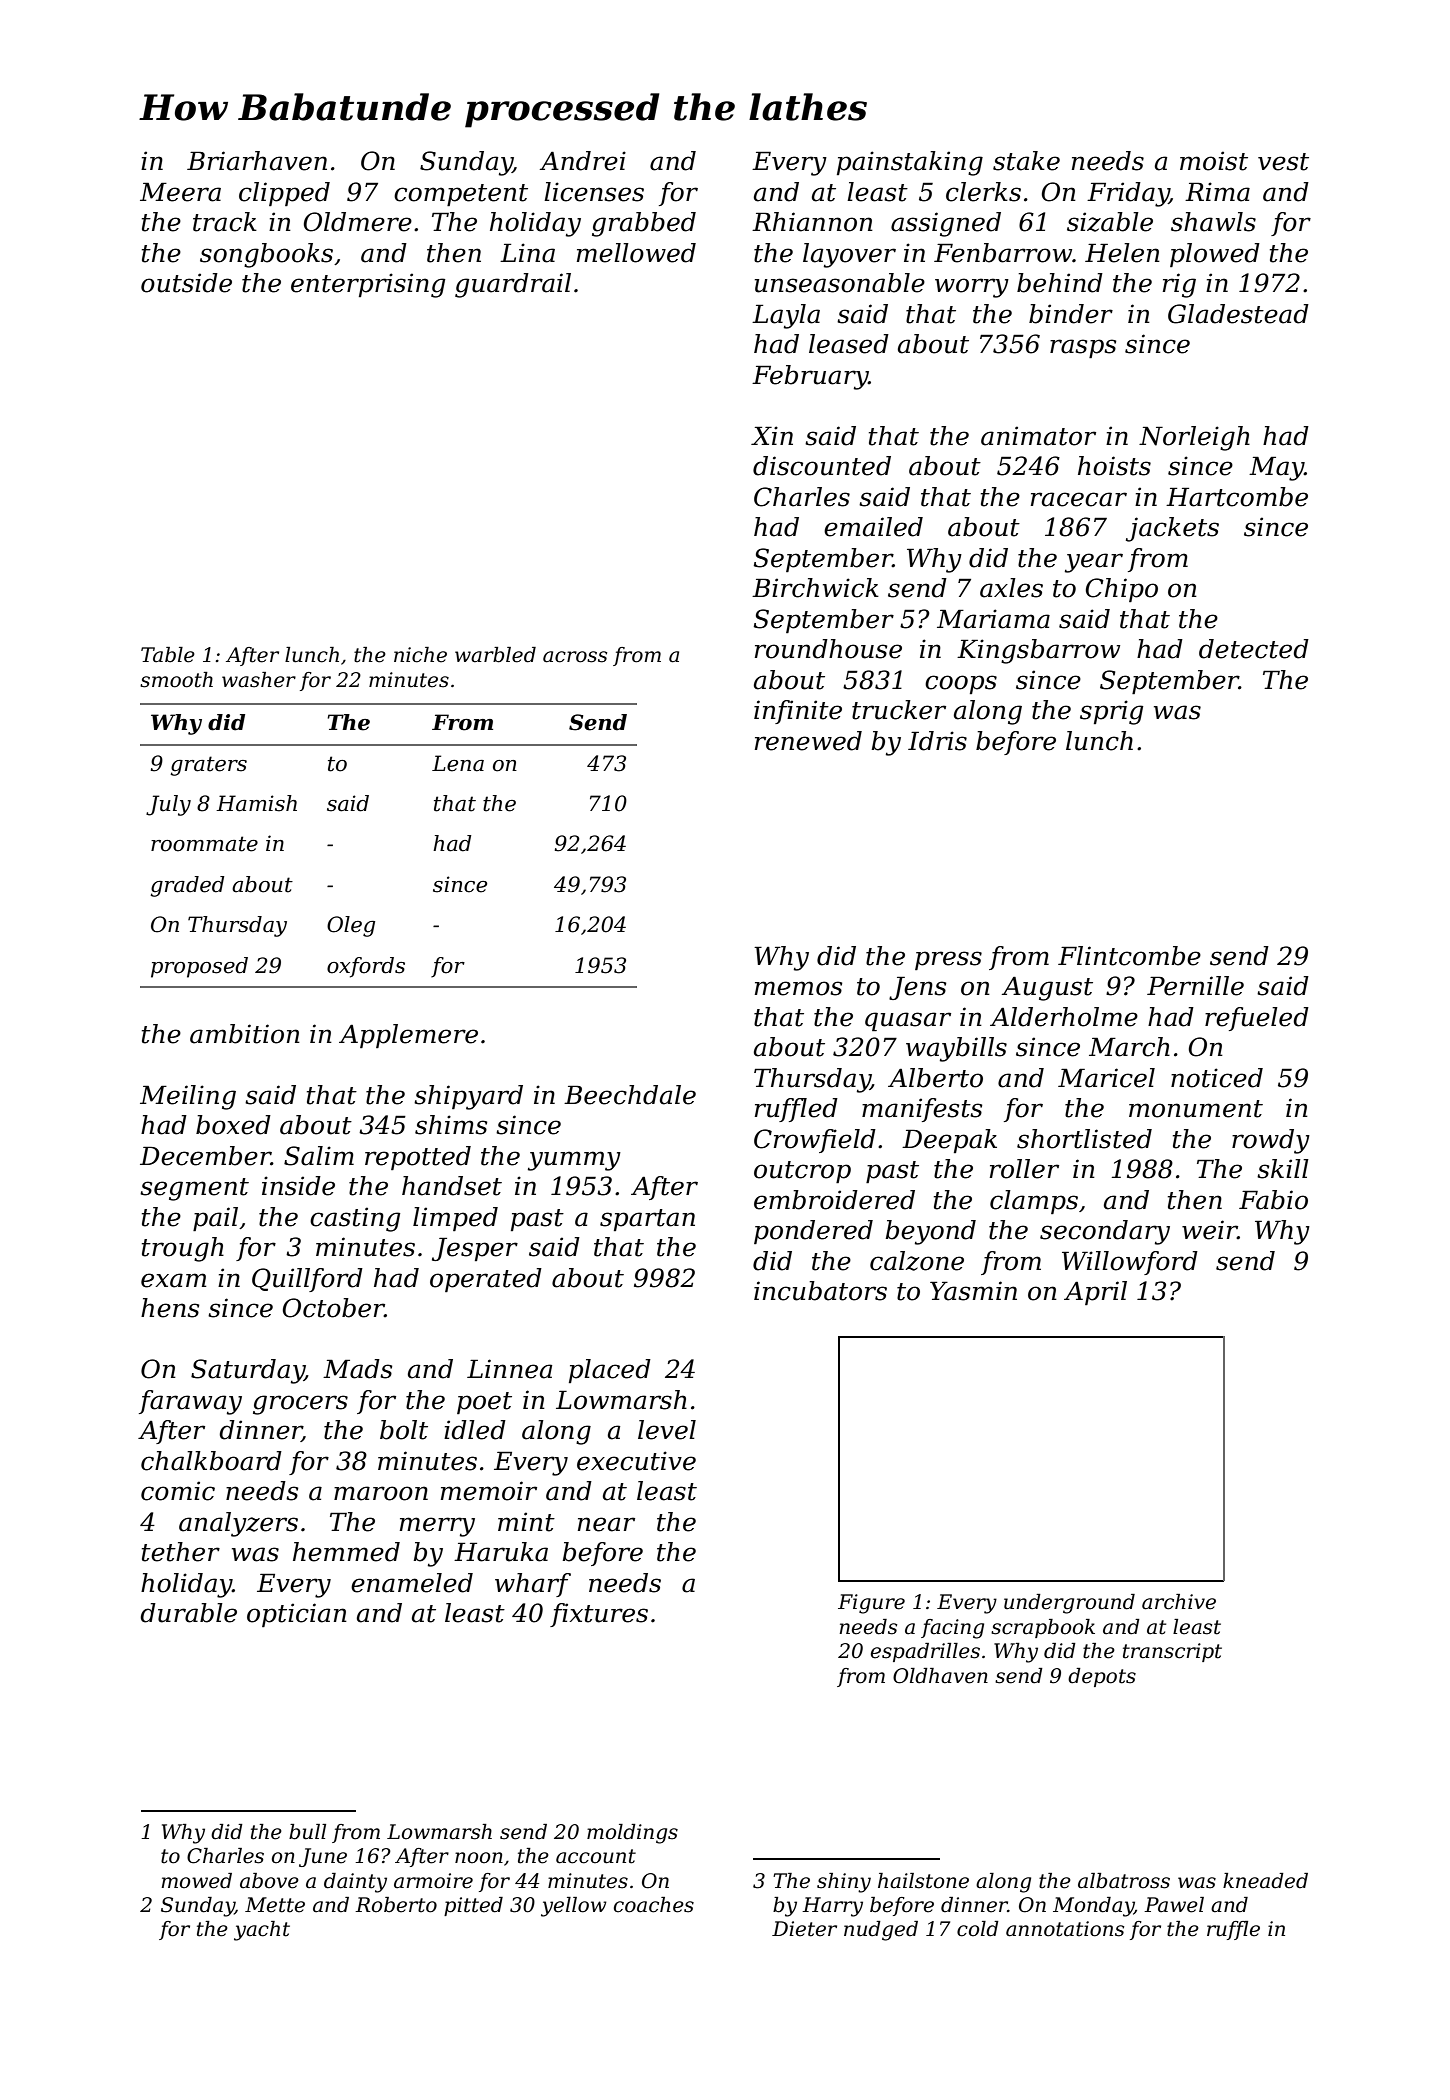  I want to click on Roberto, so click(396, 1905).
